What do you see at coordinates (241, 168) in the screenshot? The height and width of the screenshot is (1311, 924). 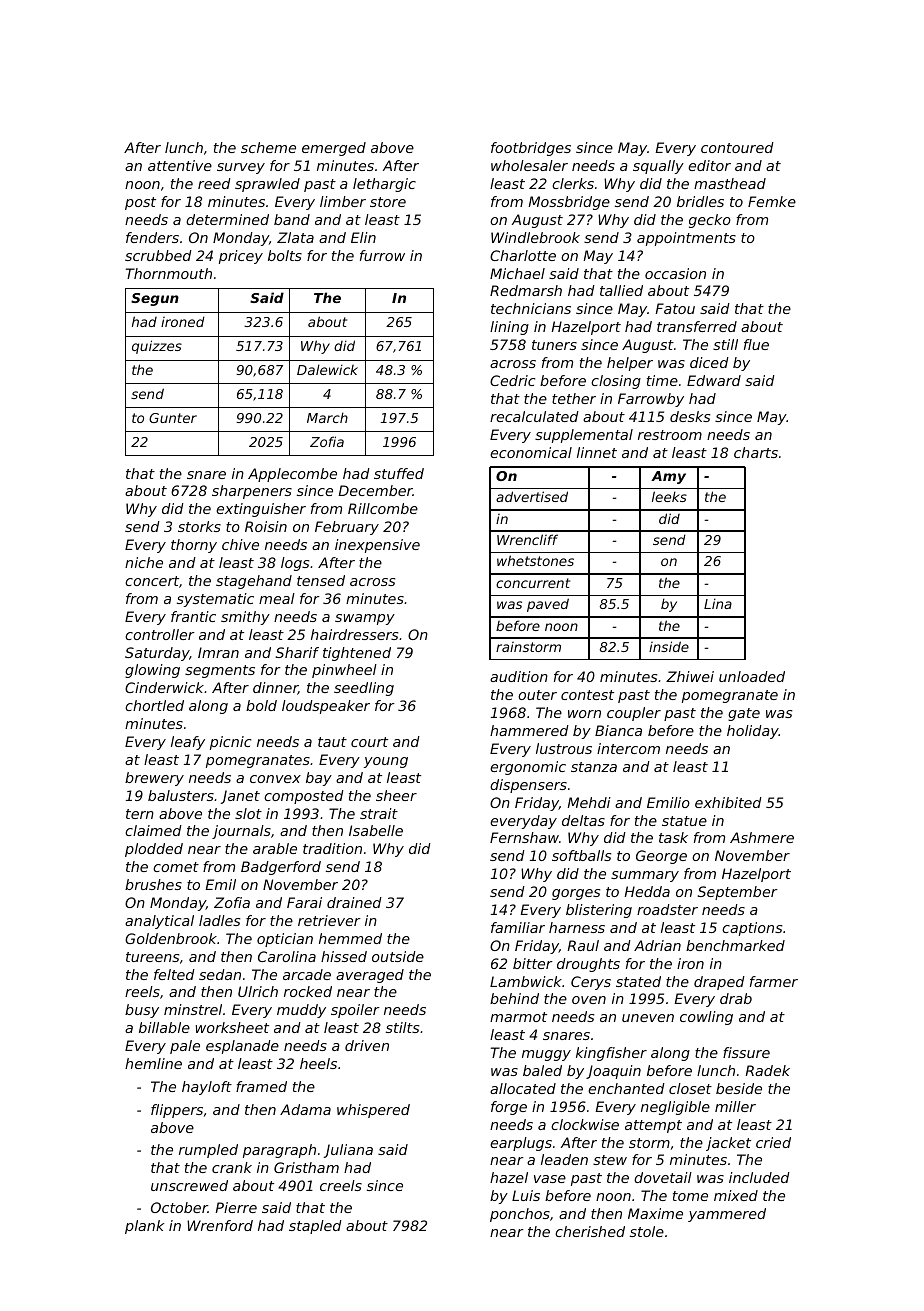 I see `survey` at bounding box center [241, 168].
